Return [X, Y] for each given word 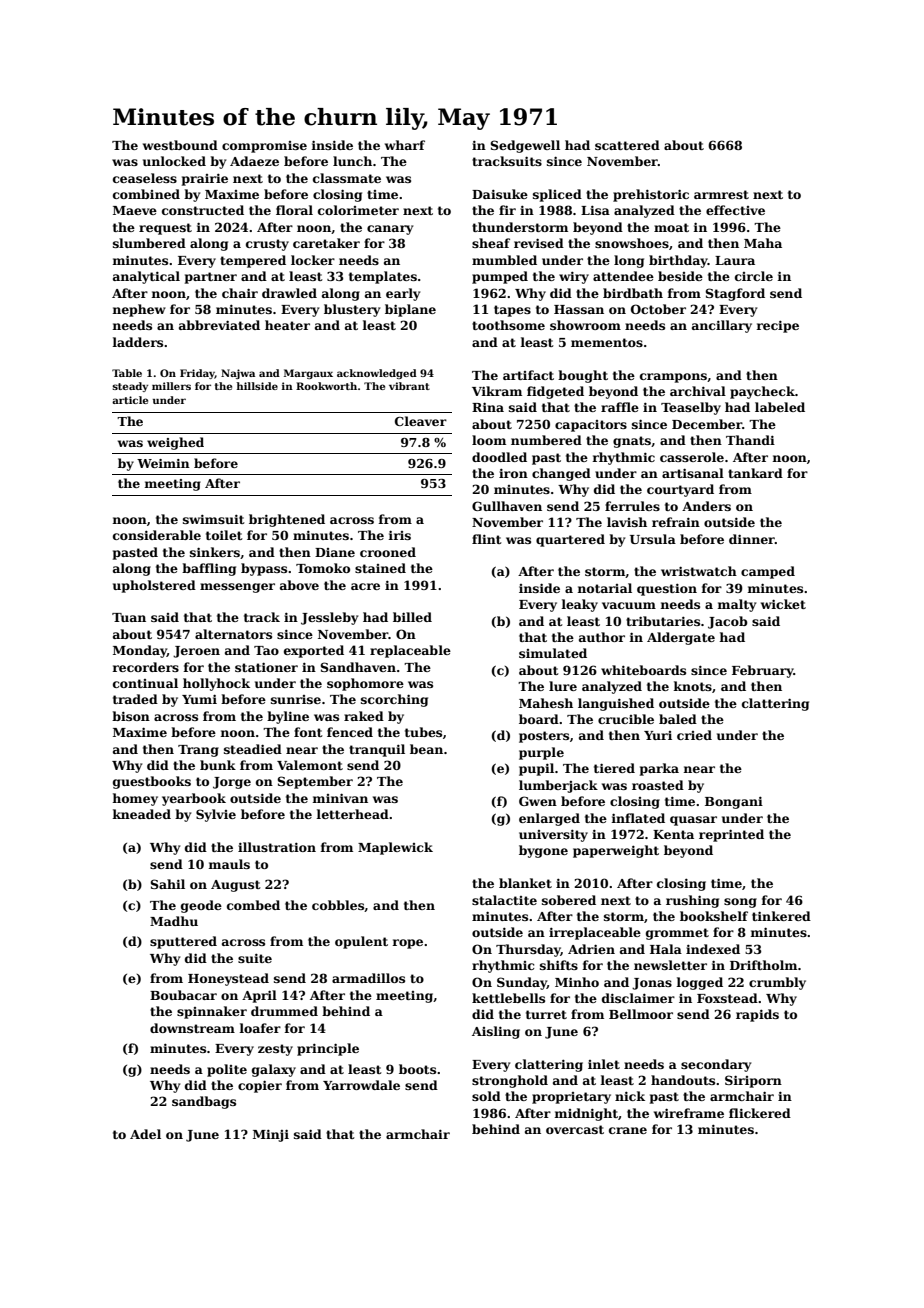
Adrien [591, 949]
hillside [257, 386]
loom [489, 440]
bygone [543, 851]
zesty [275, 1050]
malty [737, 605]
